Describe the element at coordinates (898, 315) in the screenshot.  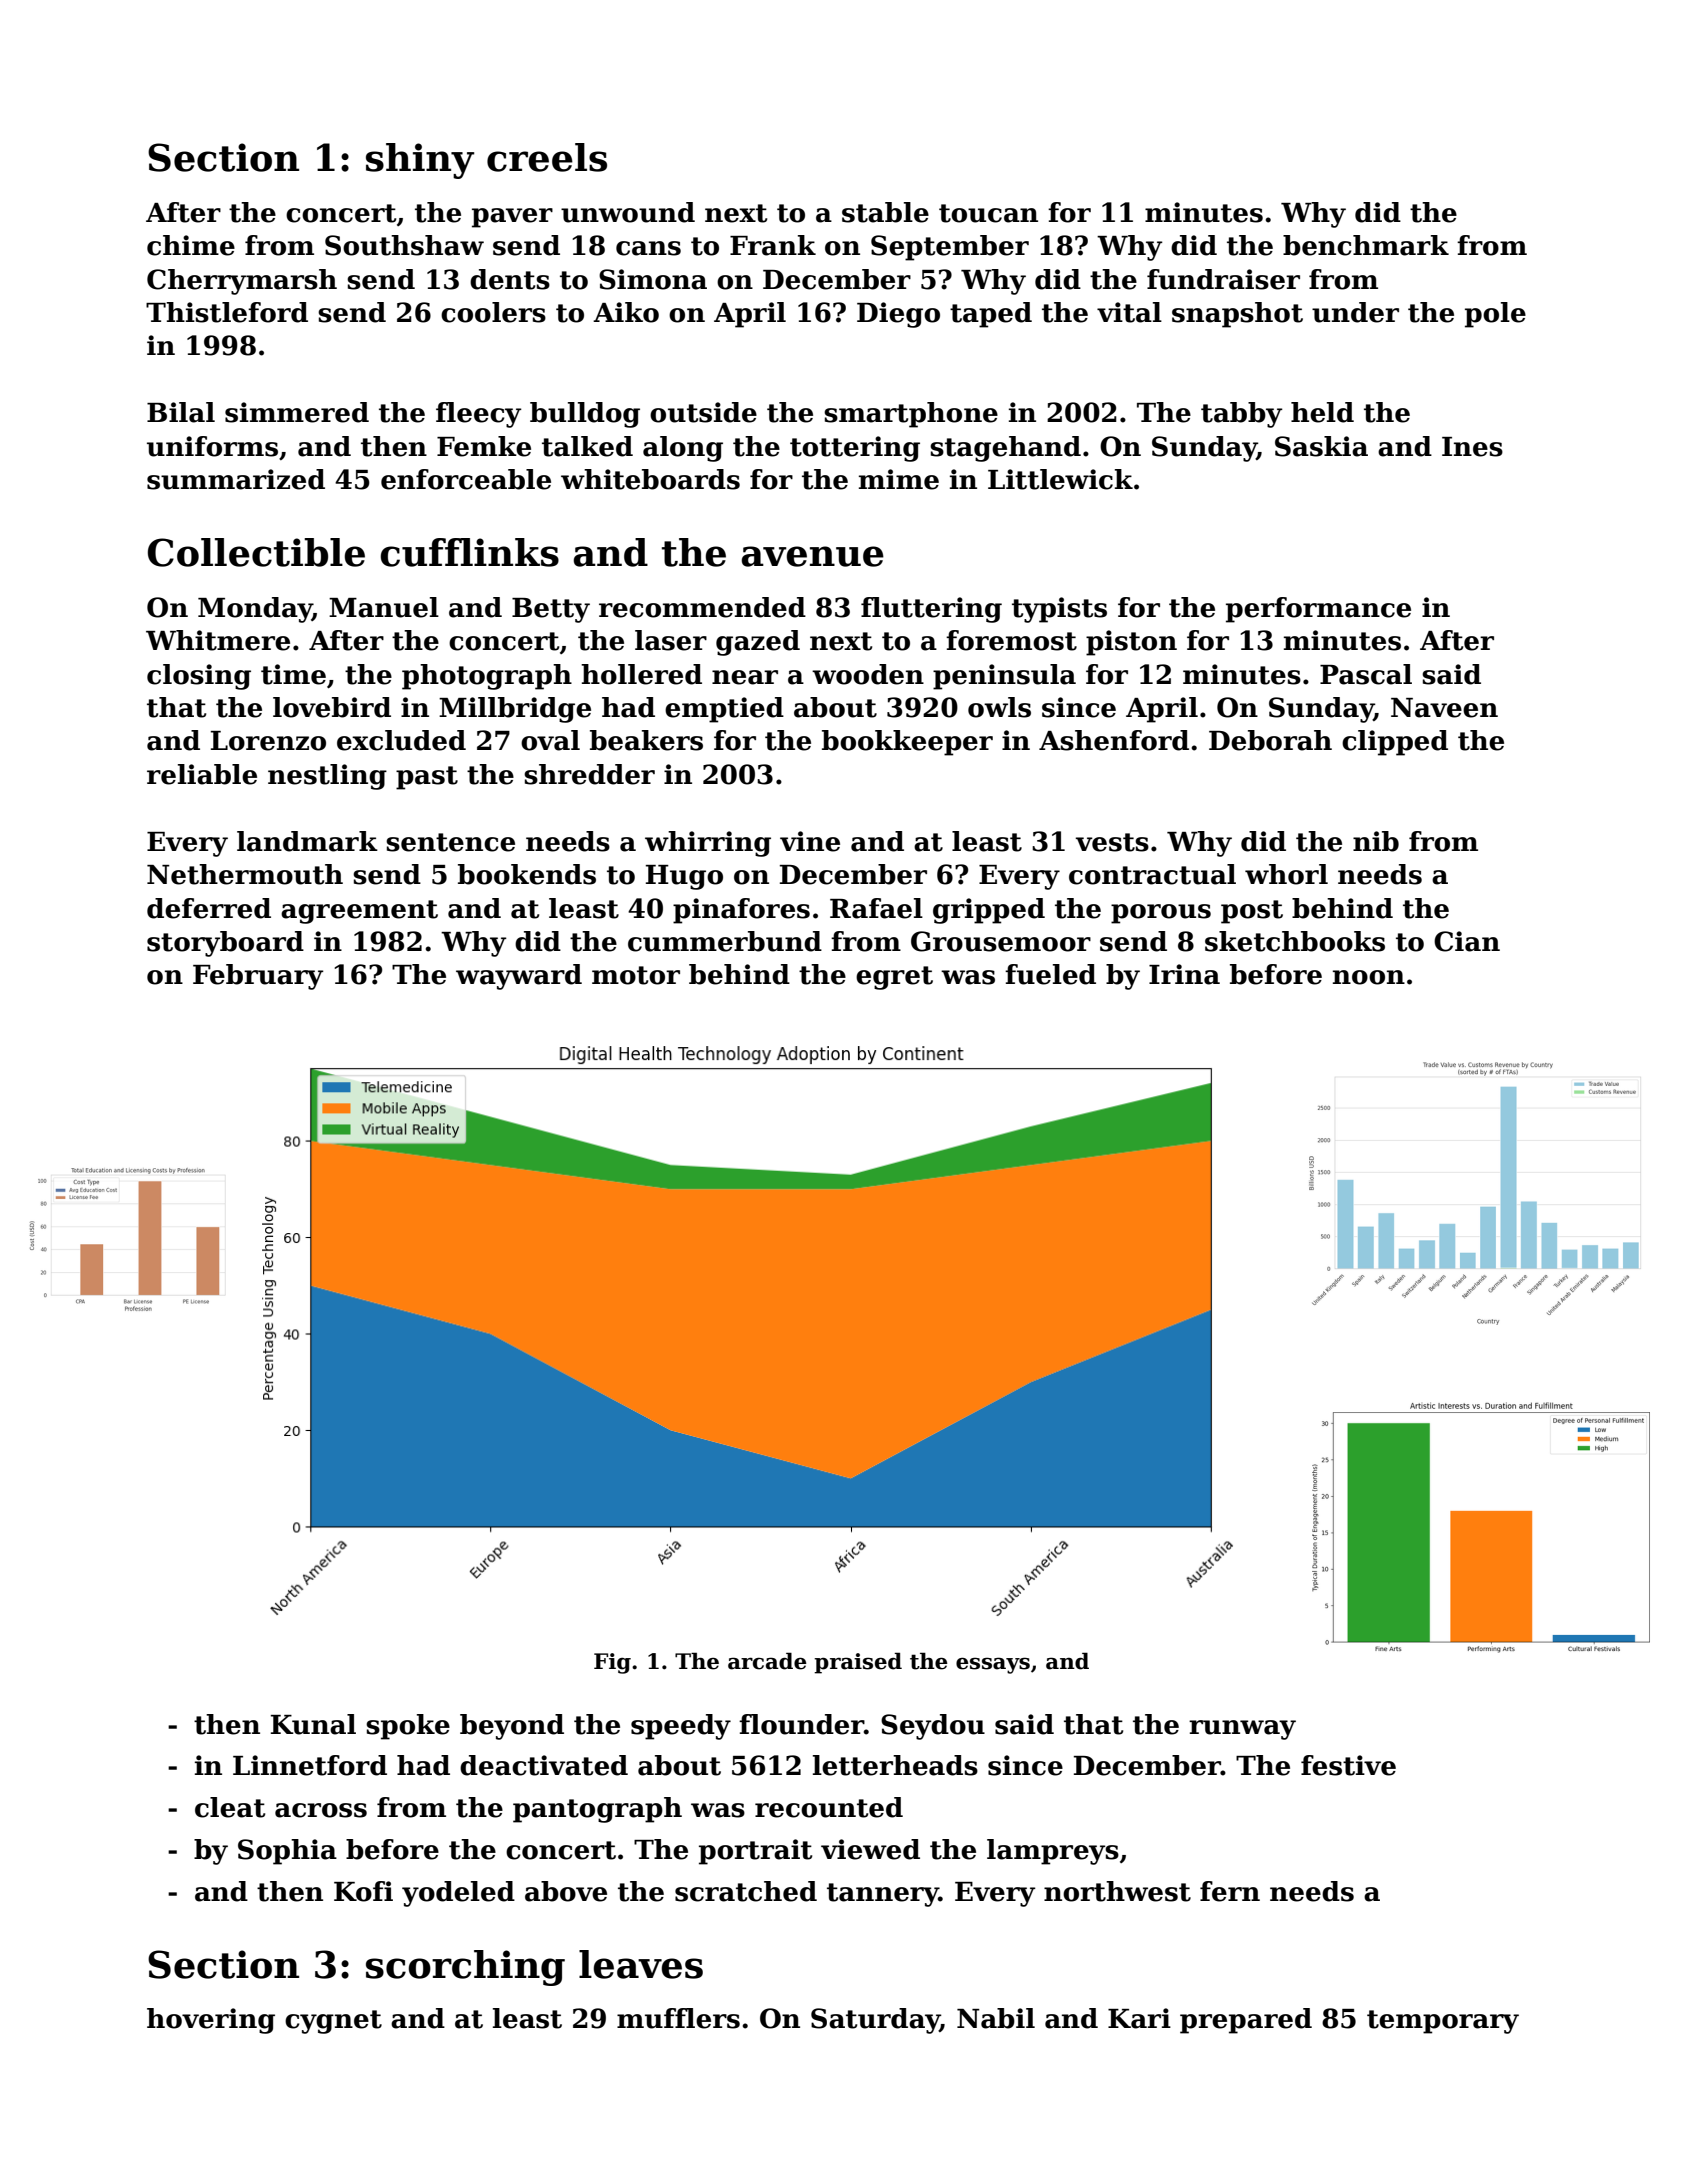
I see `Diego` at that location.
